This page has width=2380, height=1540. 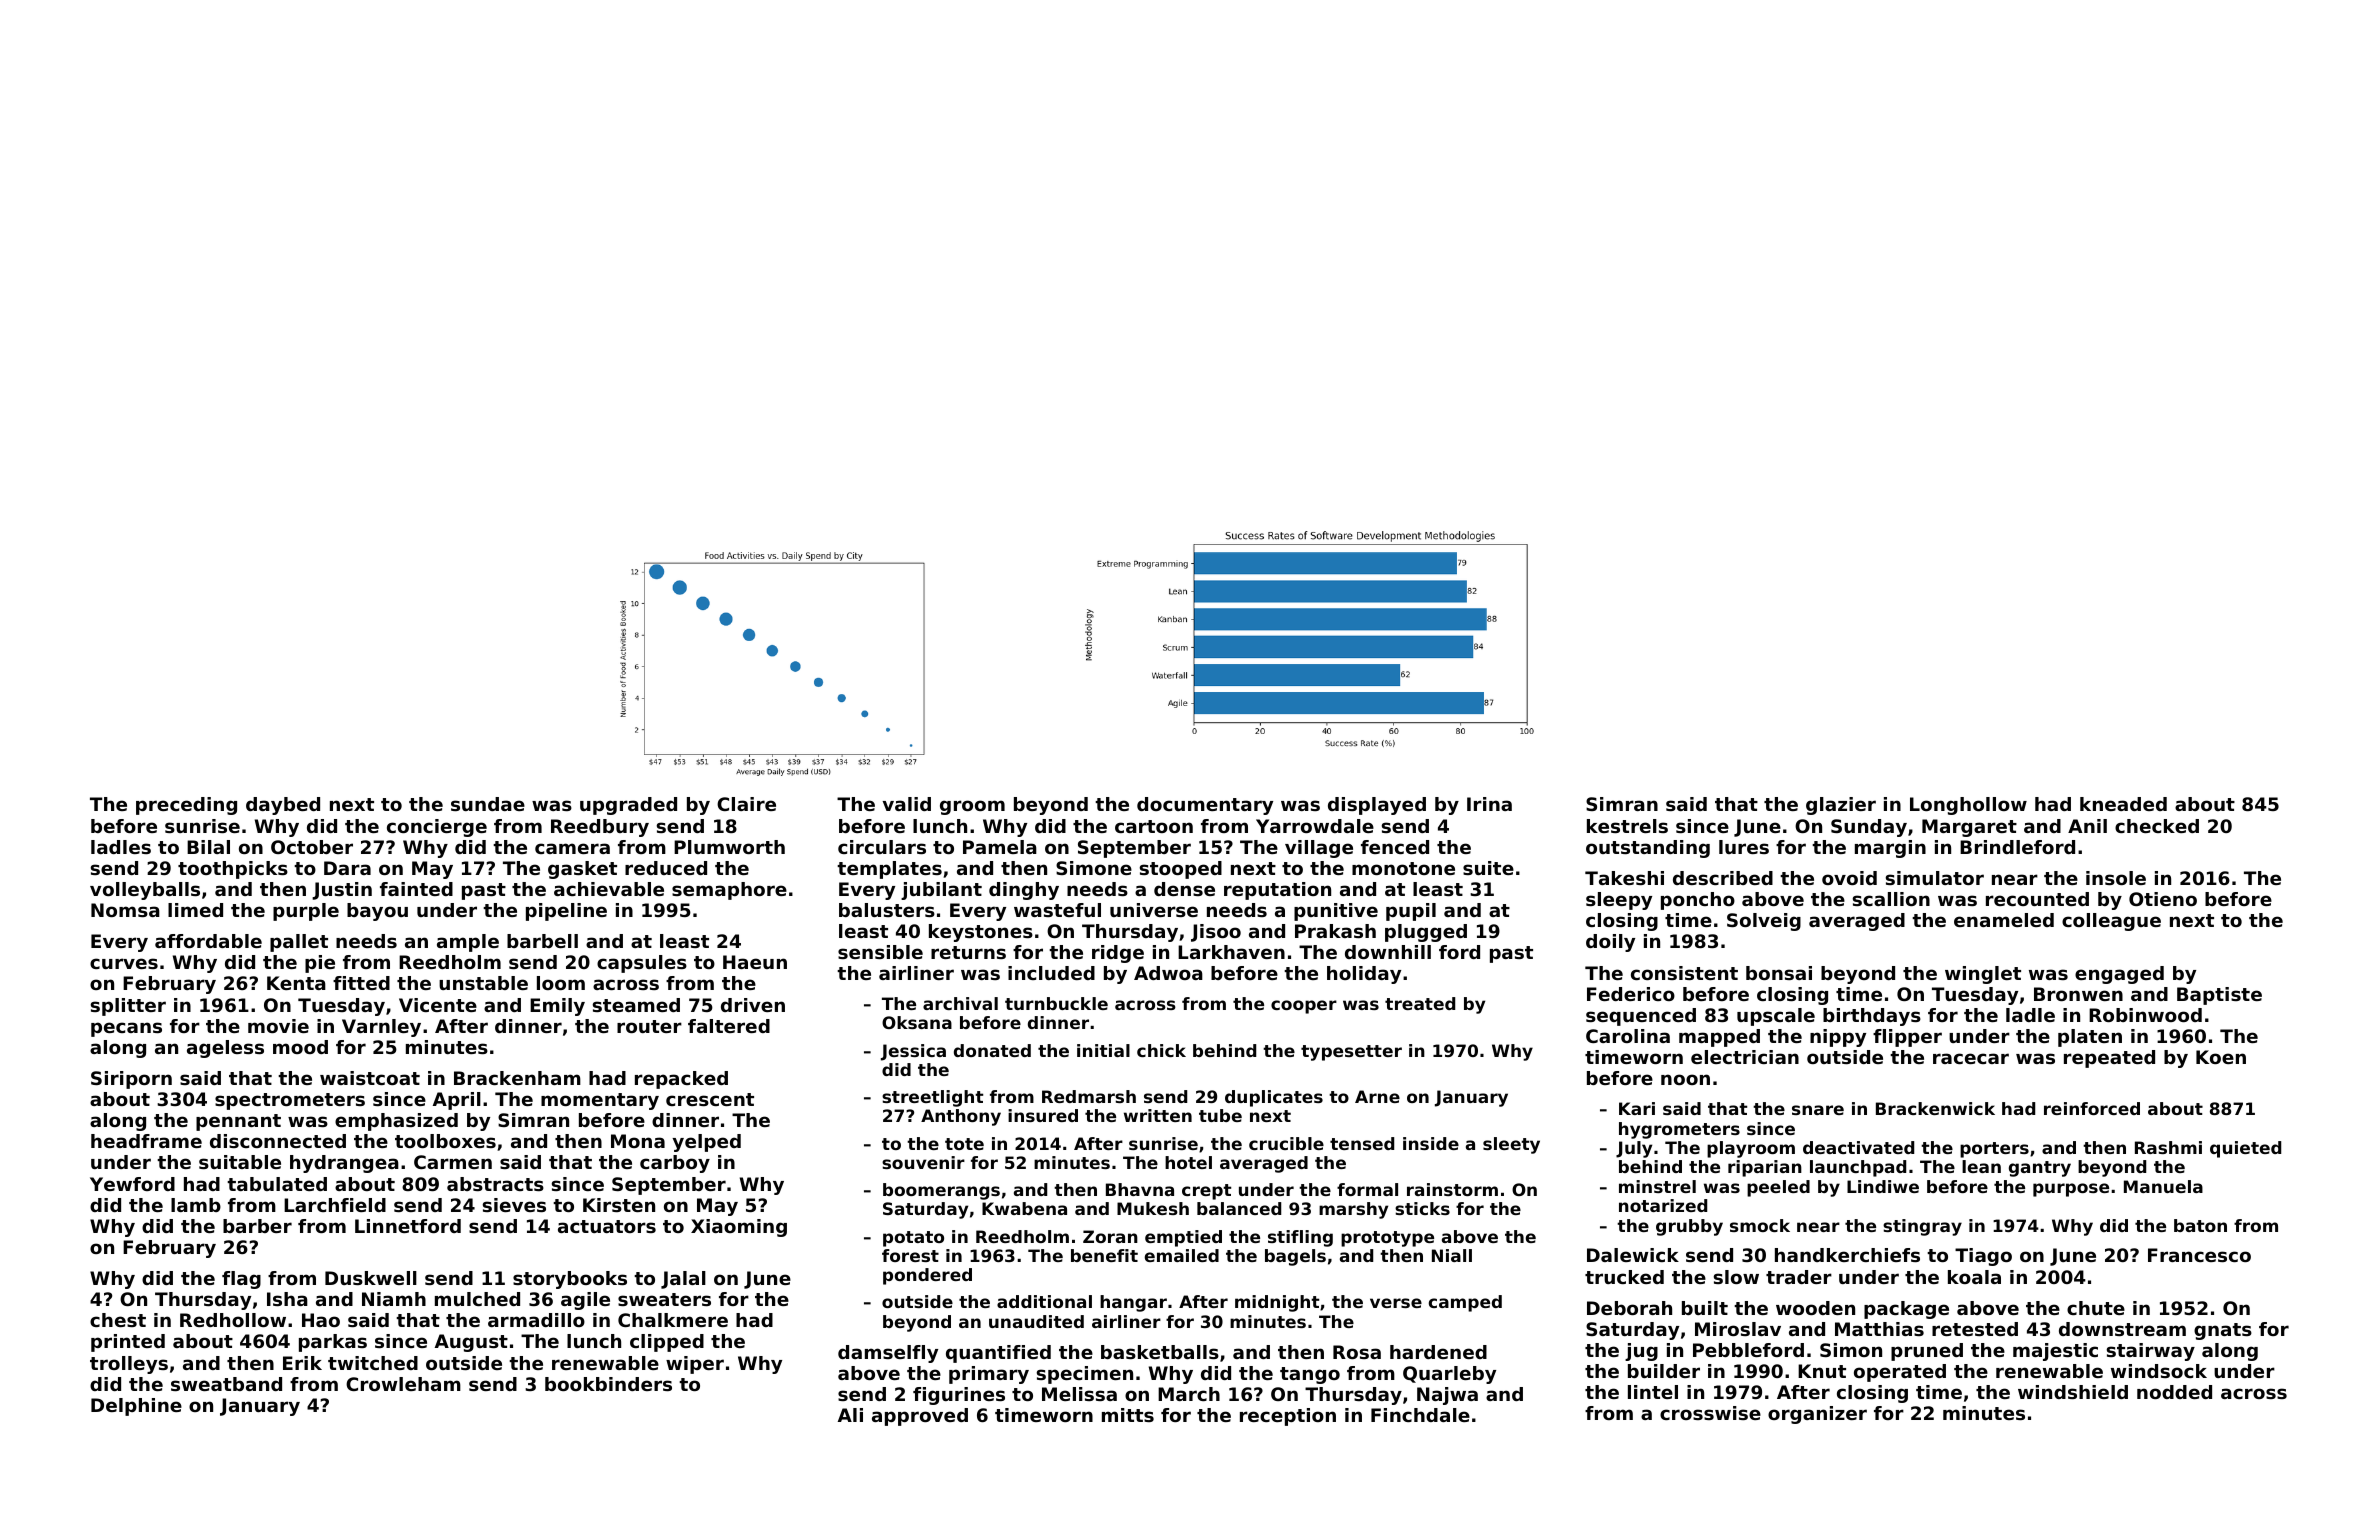 What do you see at coordinates (1890, 849) in the page?
I see `margin` at bounding box center [1890, 849].
